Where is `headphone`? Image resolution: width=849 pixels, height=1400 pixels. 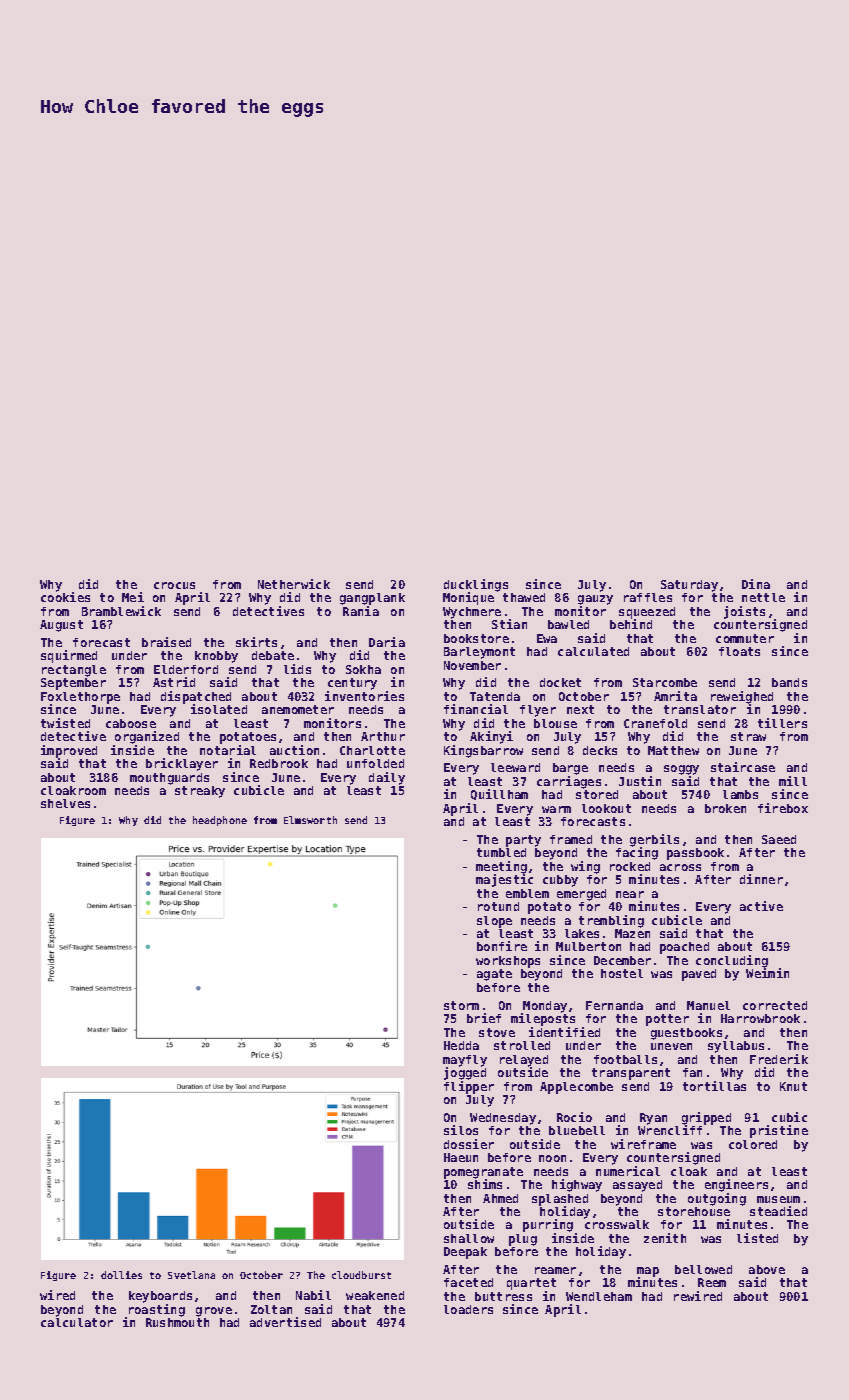
headphone is located at coordinates (220, 821).
